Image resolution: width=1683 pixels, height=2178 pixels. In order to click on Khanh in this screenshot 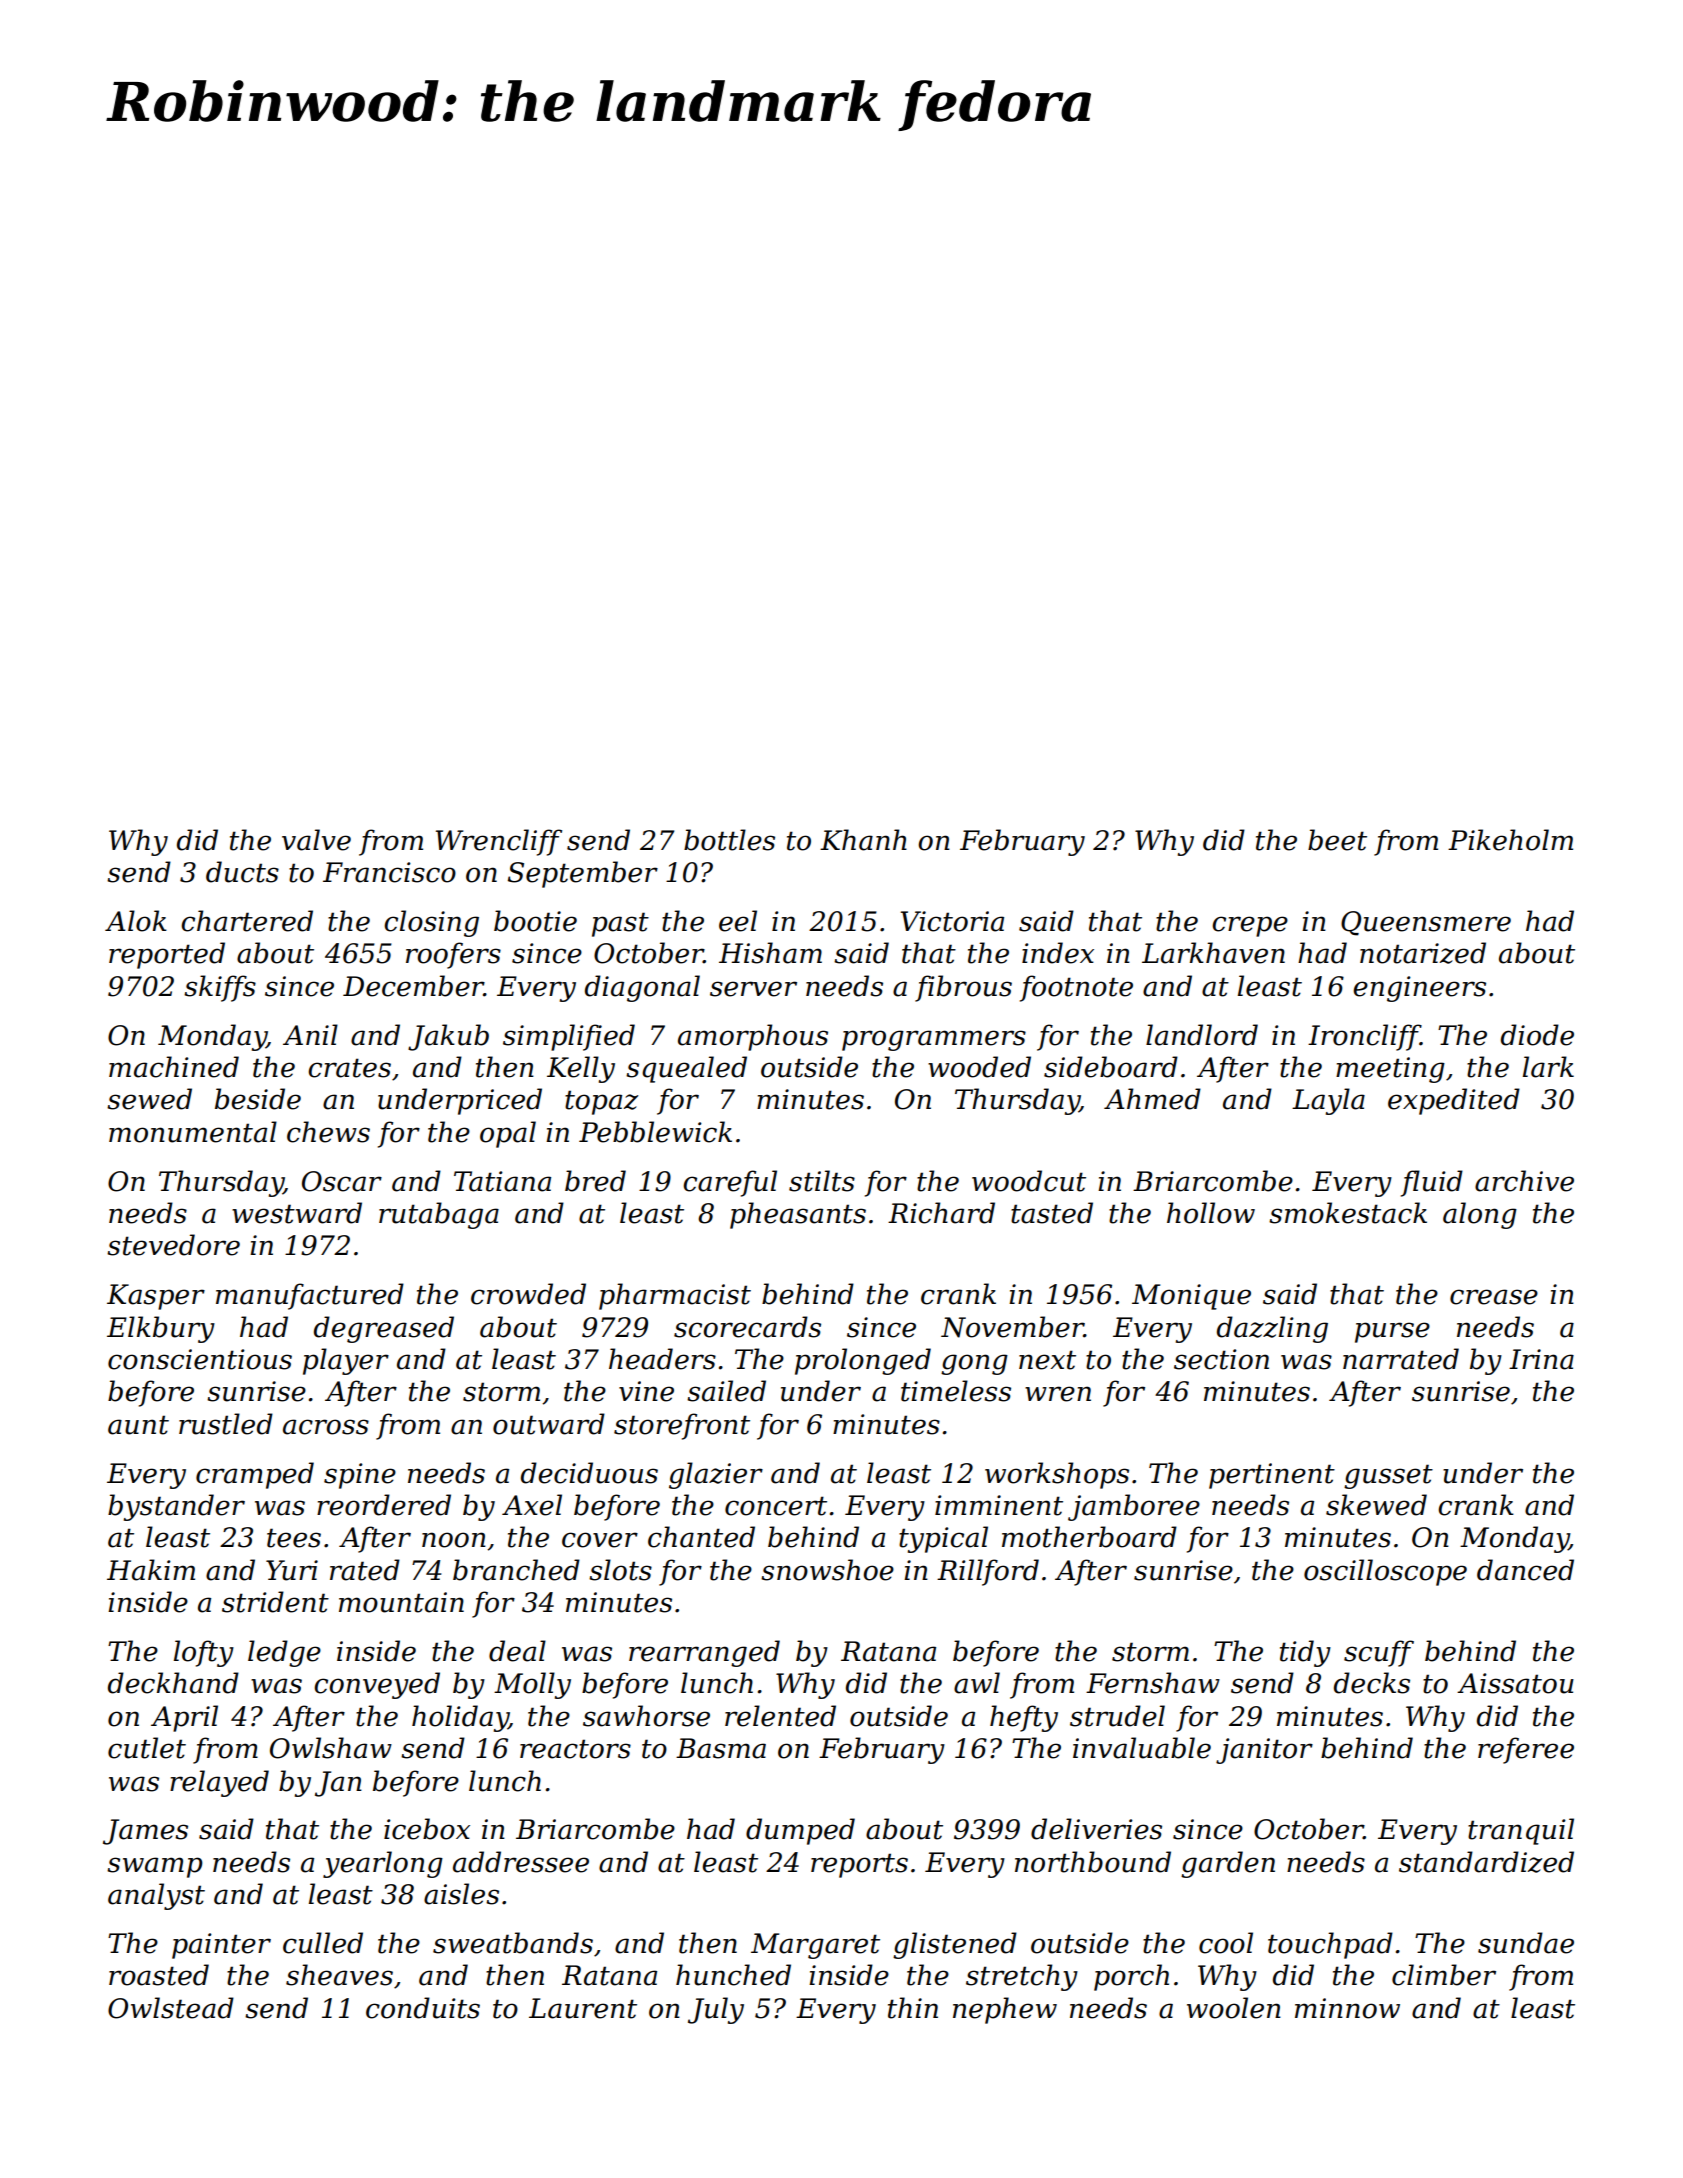, I will do `click(863, 840)`.
